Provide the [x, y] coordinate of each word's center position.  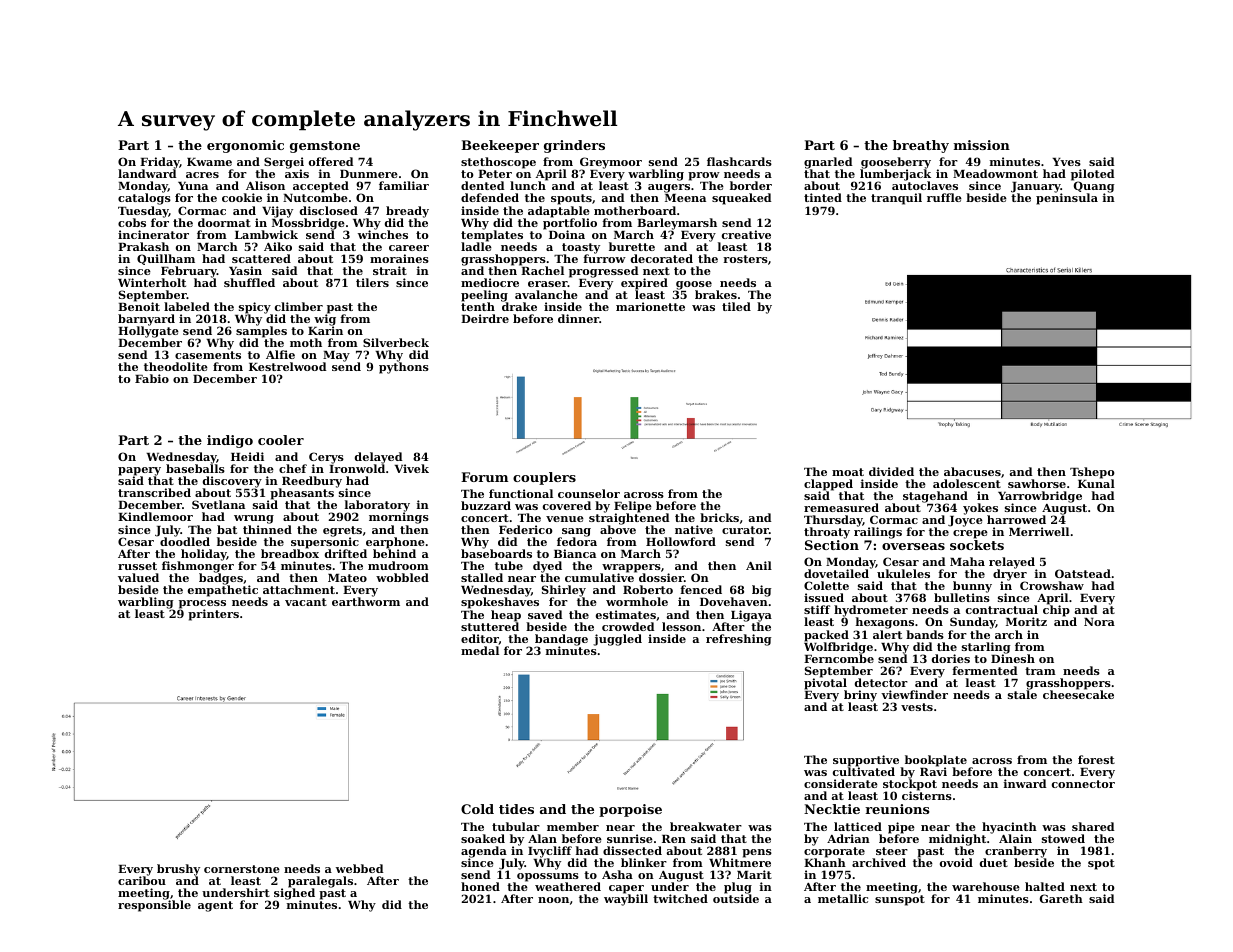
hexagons [885, 623]
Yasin [245, 270]
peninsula [1067, 199]
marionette [650, 306]
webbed [360, 868]
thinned [267, 529]
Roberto [648, 589]
